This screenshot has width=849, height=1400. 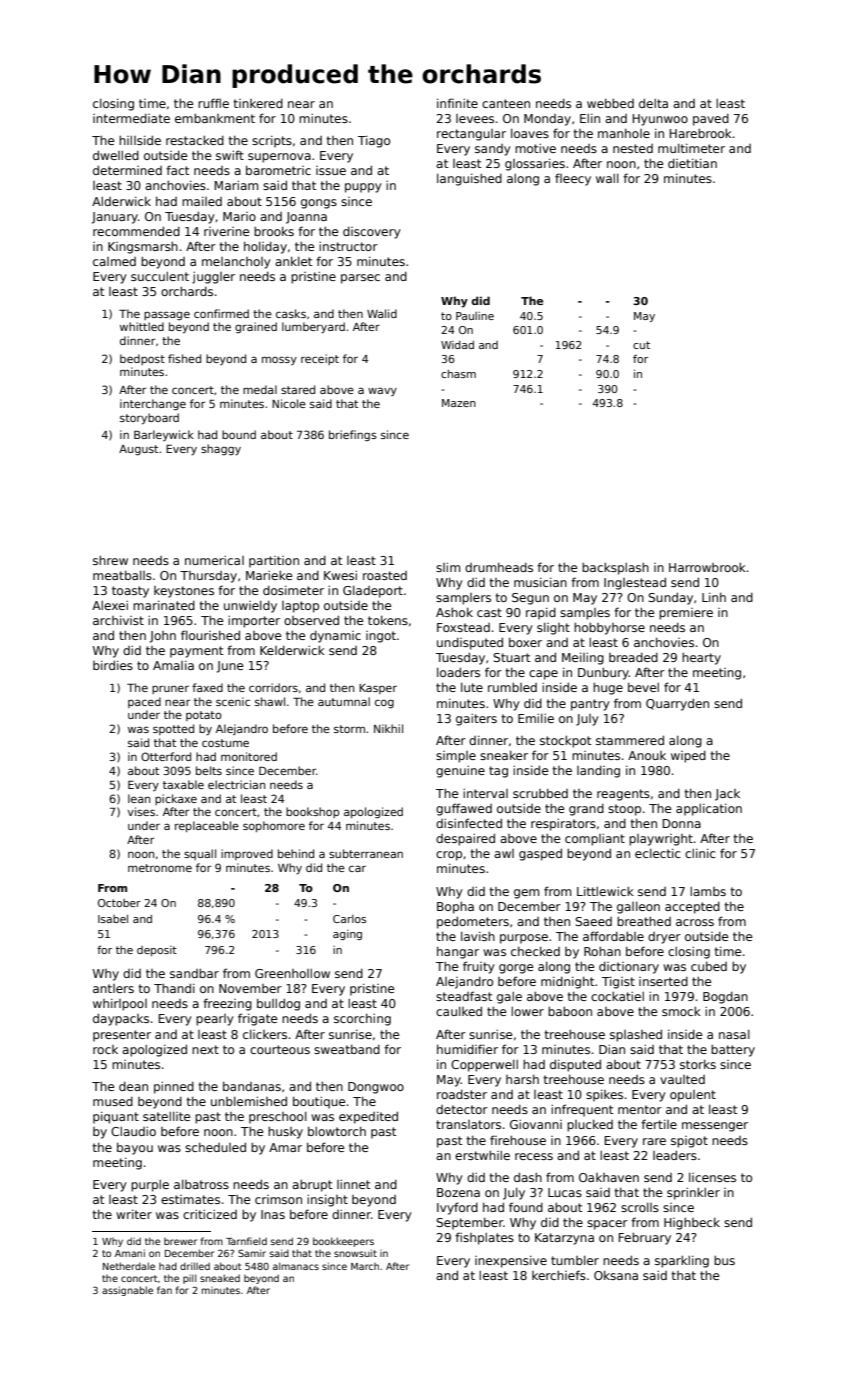 I want to click on samples, so click(x=585, y=614).
